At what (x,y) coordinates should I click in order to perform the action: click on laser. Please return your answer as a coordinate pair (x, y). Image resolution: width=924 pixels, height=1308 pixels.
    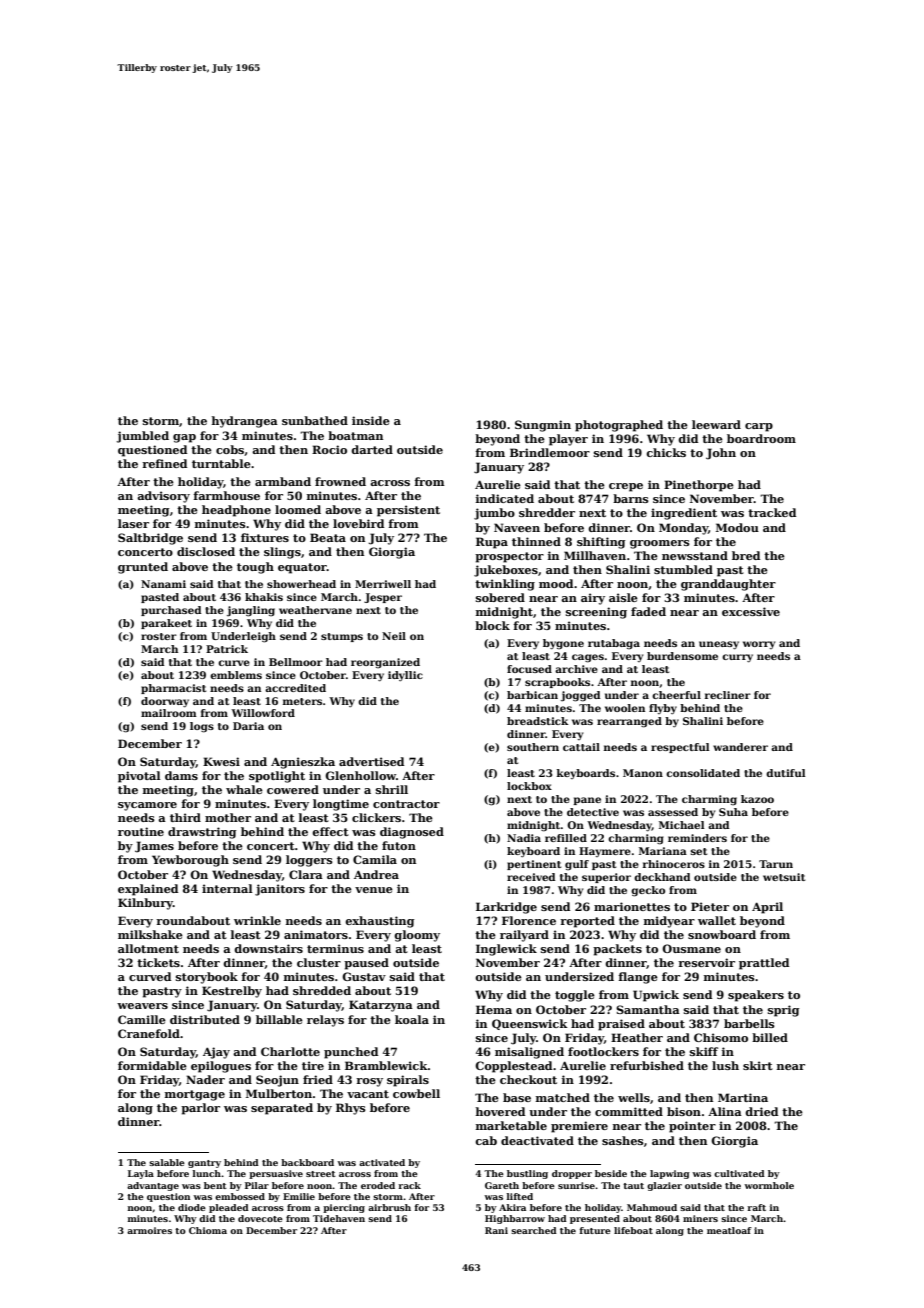
    Looking at the image, I should click on (133, 523).
